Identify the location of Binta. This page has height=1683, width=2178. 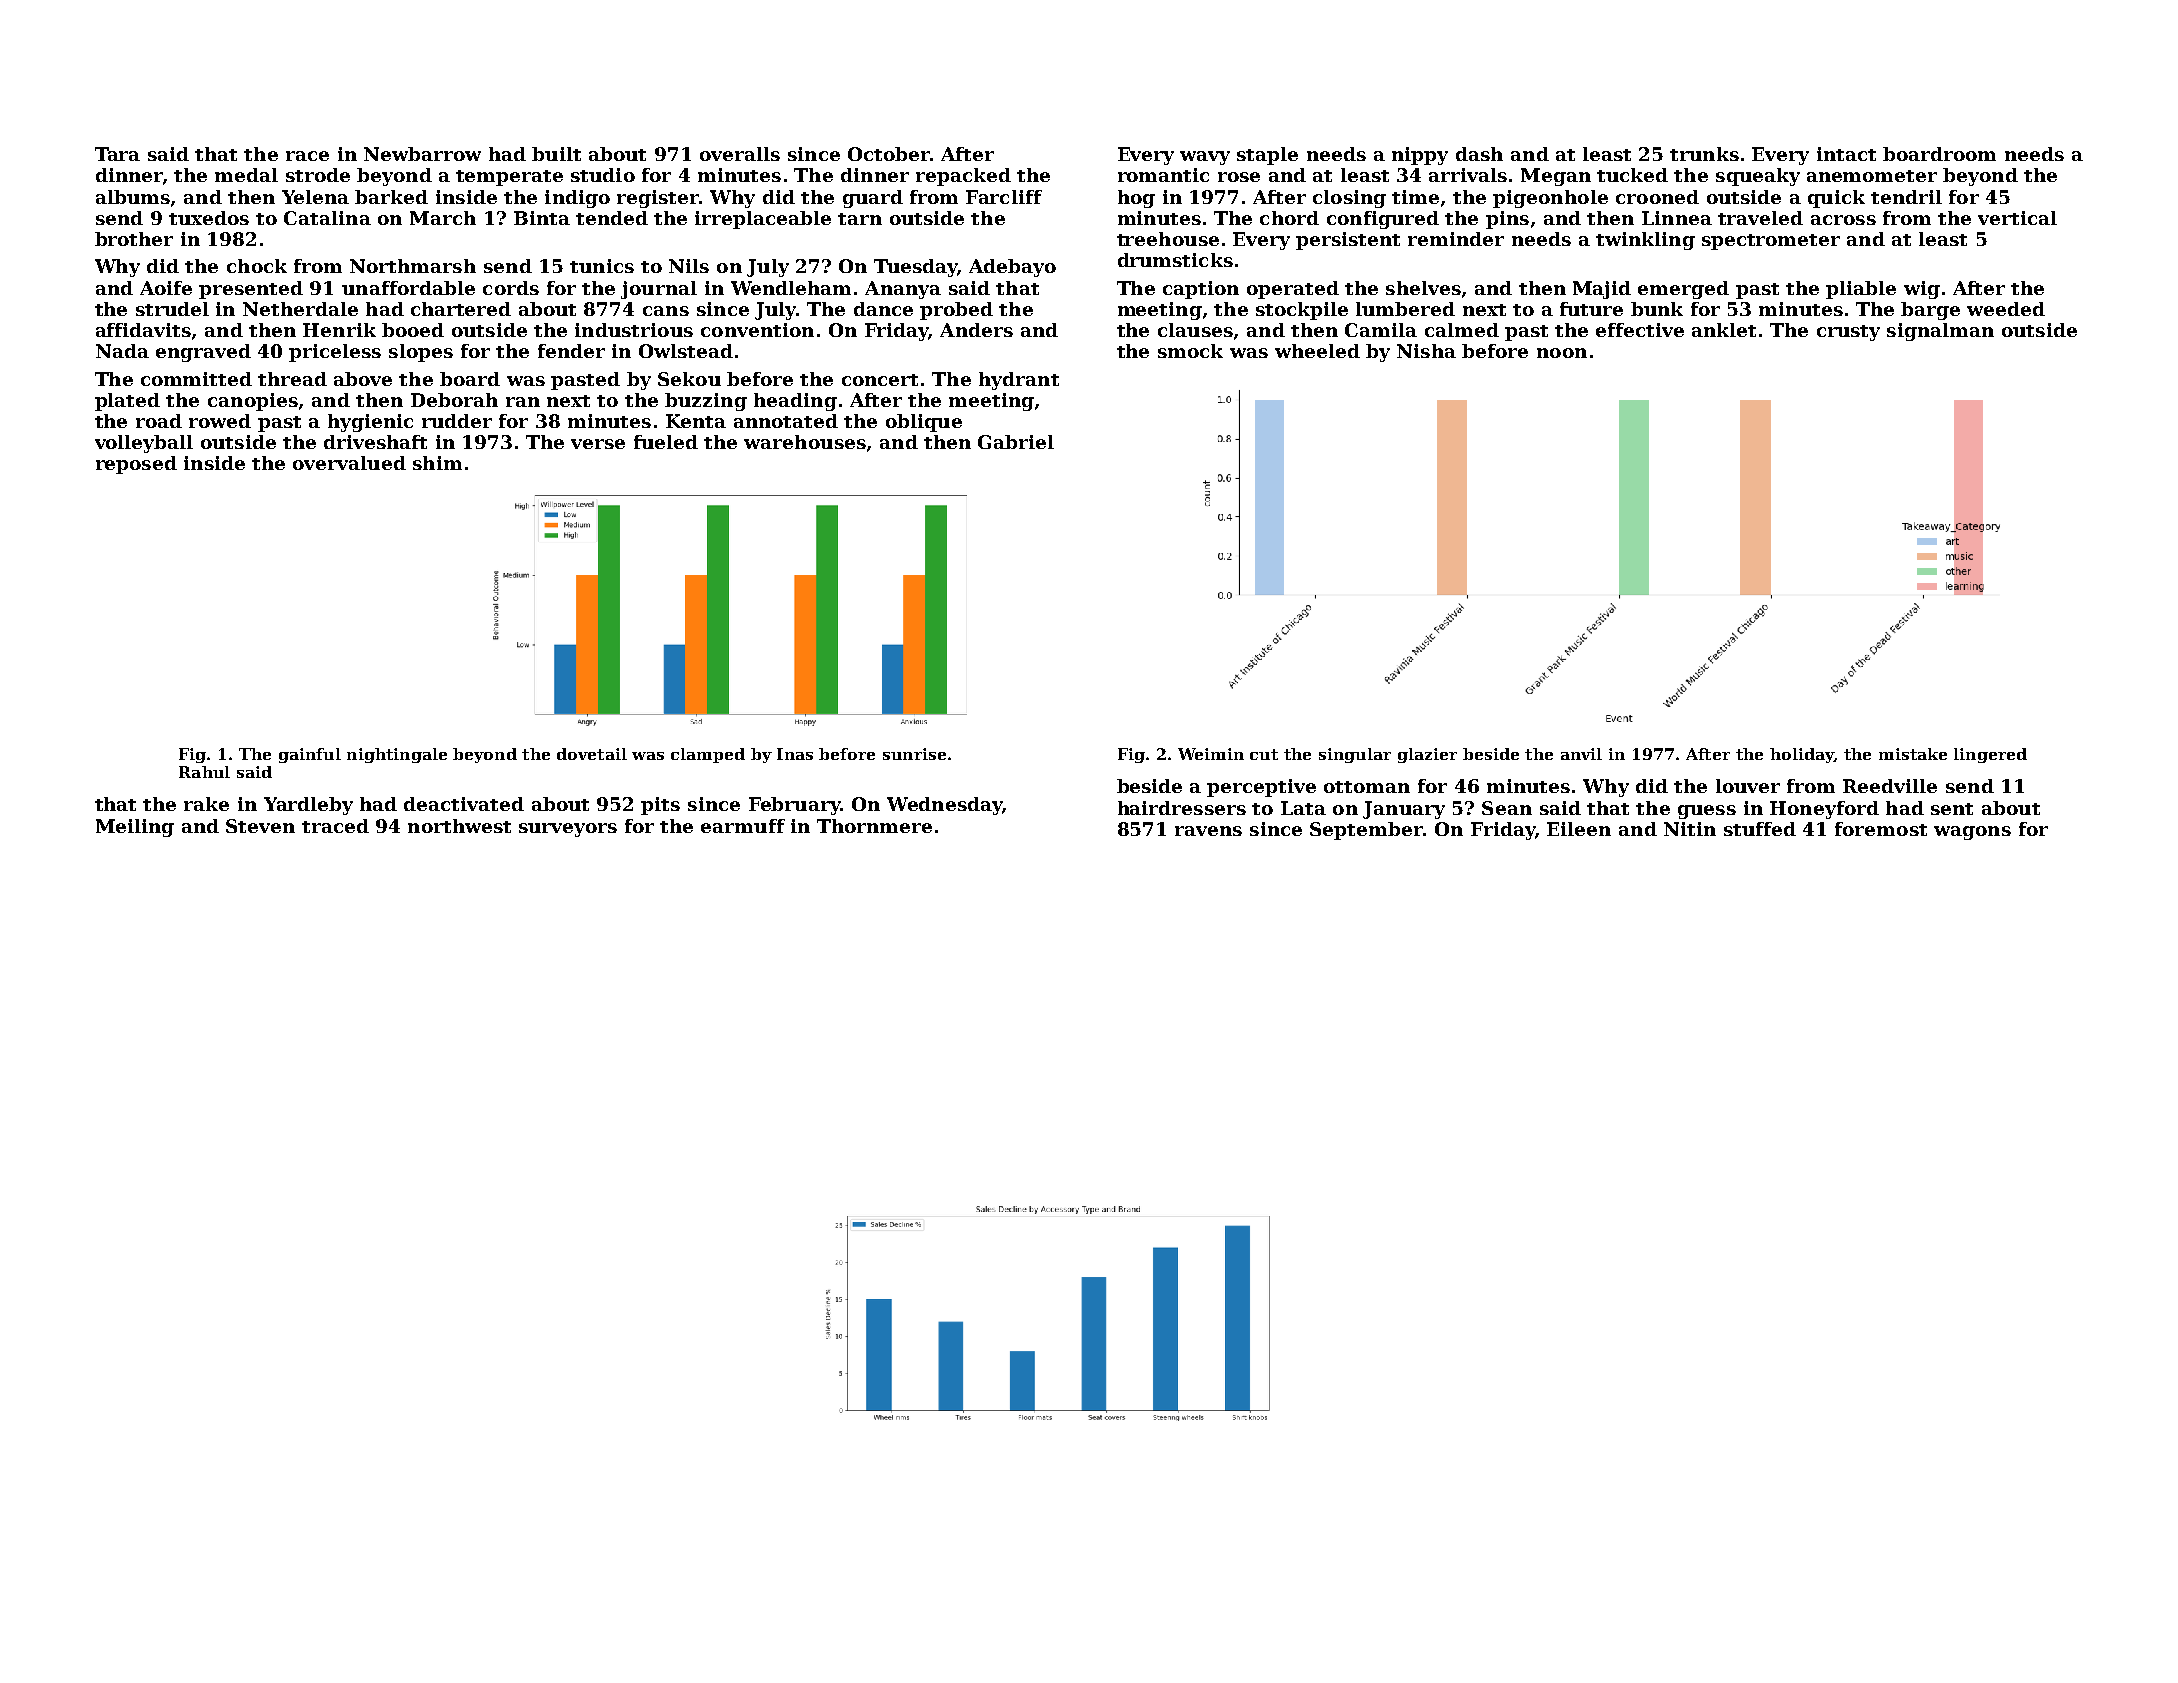
(542, 218).
